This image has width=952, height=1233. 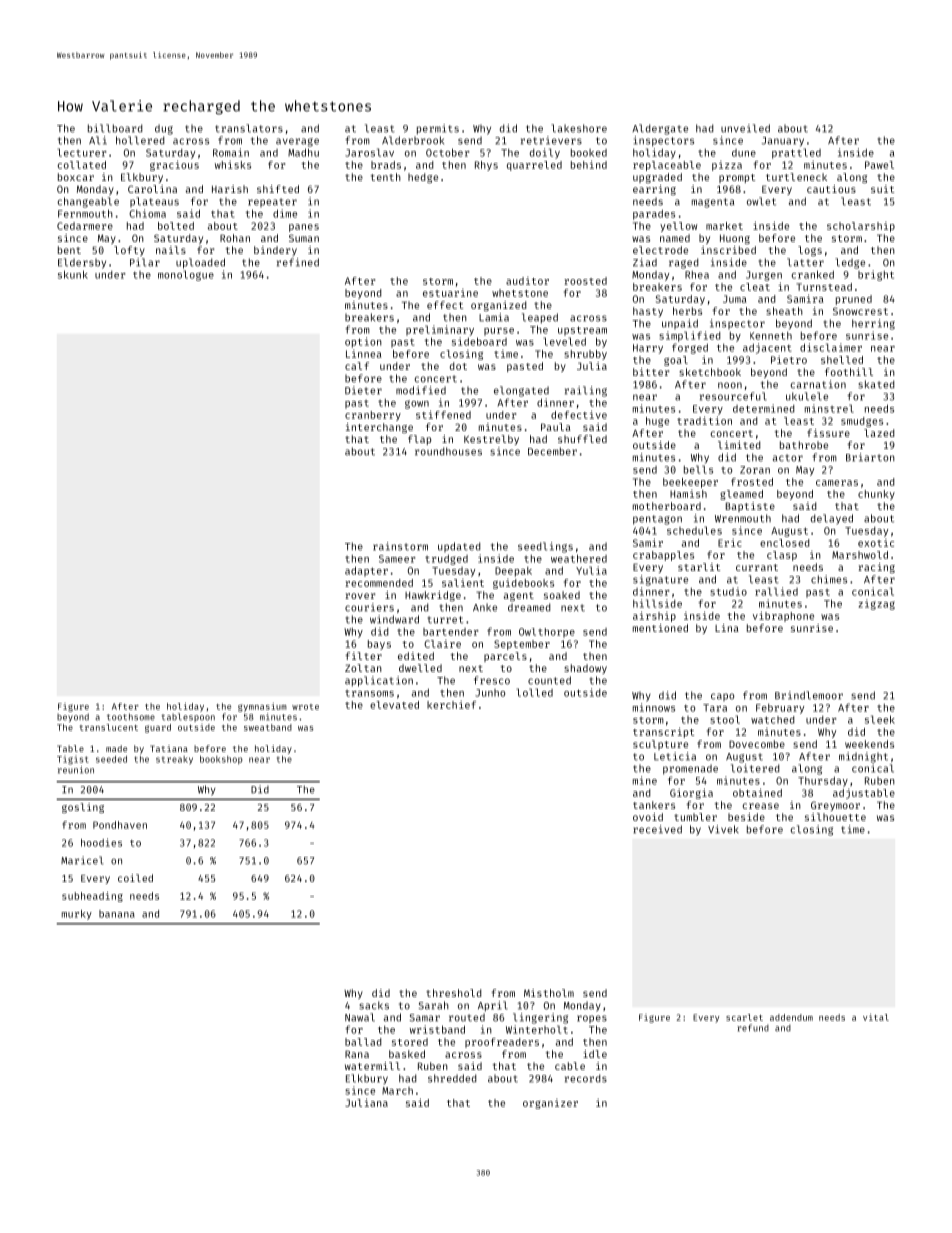 I want to click on lazed, so click(x=879, y=433).
